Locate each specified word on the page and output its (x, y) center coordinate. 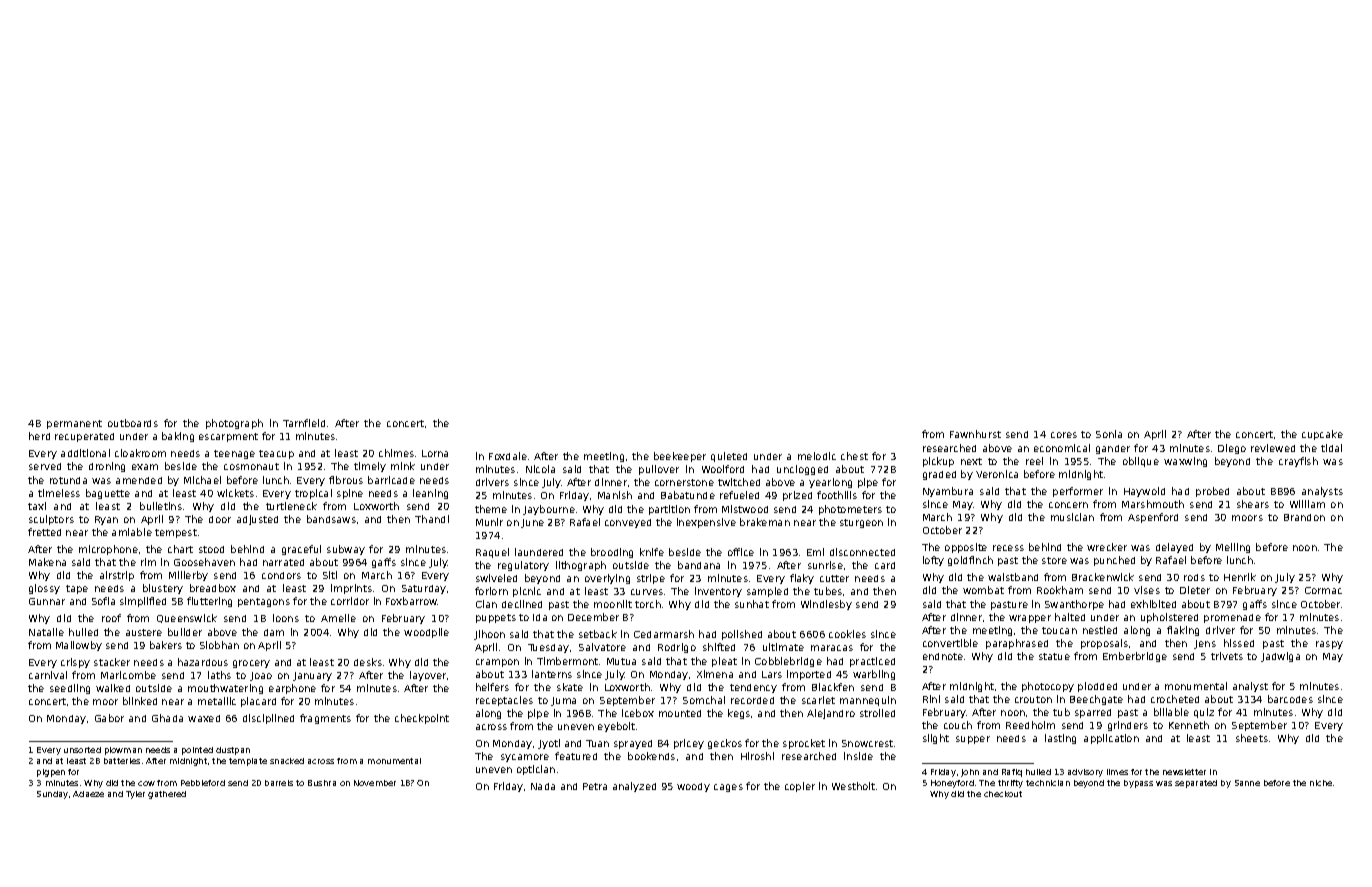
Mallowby (79, 646)
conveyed (628, 523)
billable (1171, 712)
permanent (74, 424)
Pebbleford (203, 783)
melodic (817, 456)
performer (1078, 492)
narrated (283, 562)
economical (1062, 448)
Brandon (1304, 517)
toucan (1059, 630)
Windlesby (826, 605)
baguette (108, 494)
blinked (140, 701)
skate (570, 687)
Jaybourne (549, 510)
